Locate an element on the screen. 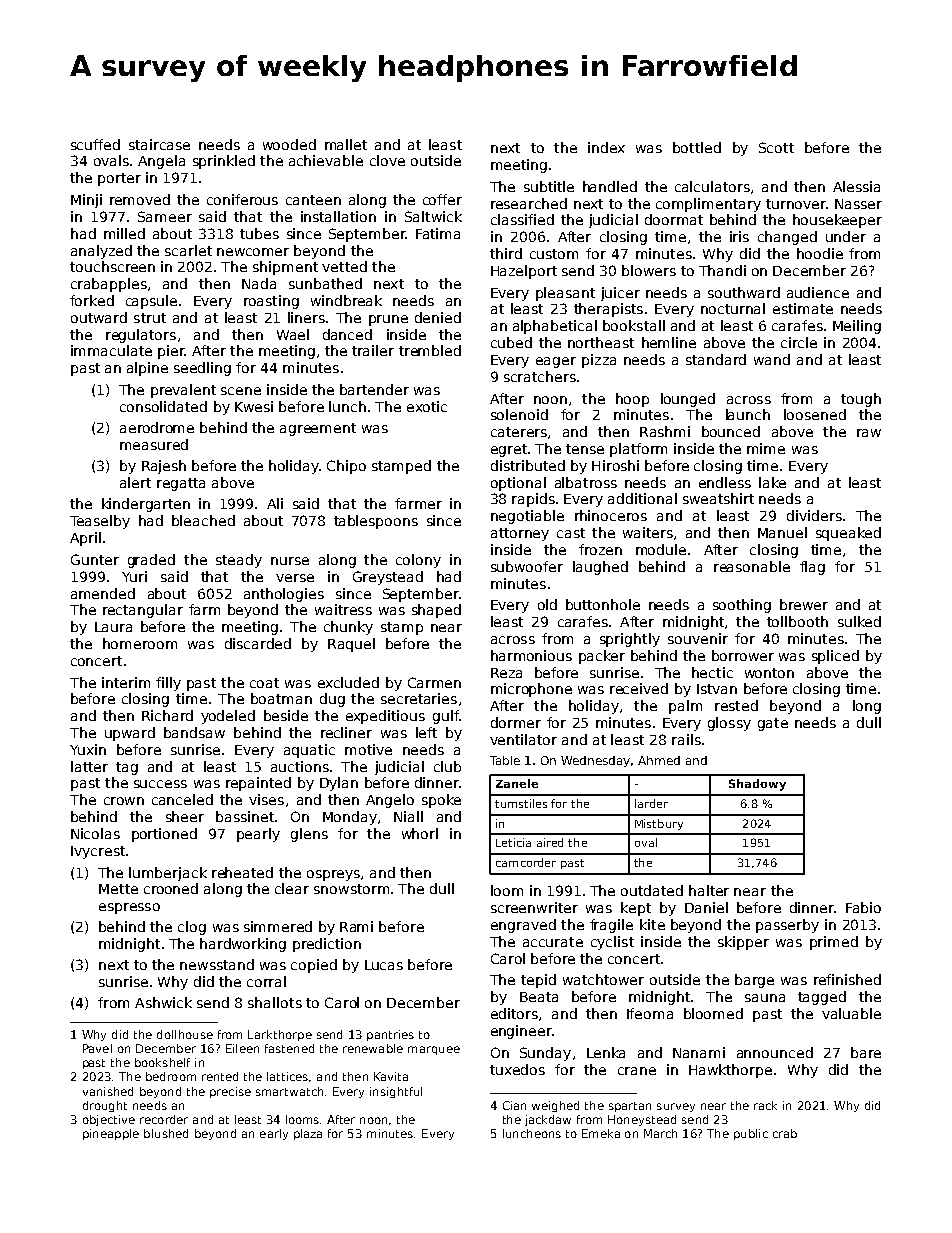 This screenshot has height=1233, width=952. microphone is located at coordinates (531, 690).
